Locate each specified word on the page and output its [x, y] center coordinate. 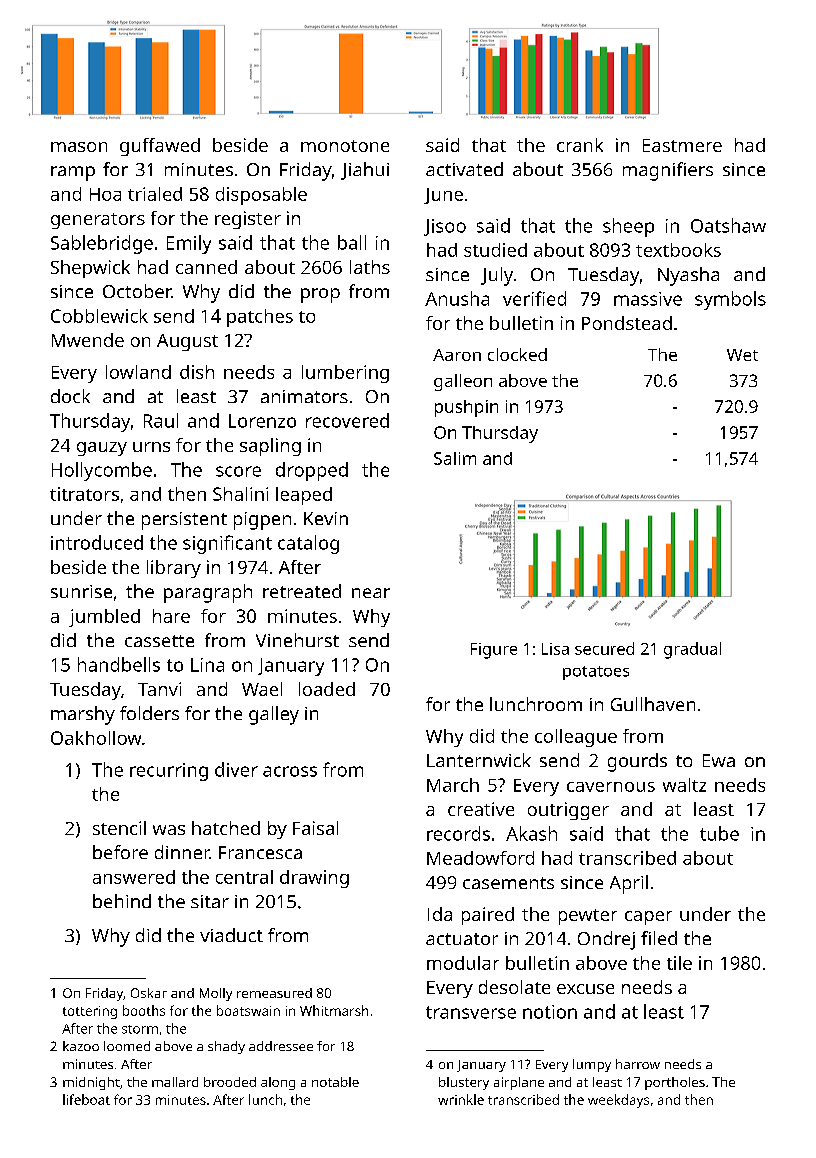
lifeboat [86, 1099]
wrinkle [461, 1099]
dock [70, 396]
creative [481, 809]
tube [719, 833]
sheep [628, 227]
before [120, 852]
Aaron [457, 355]
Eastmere [682, 145]
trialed [155, 194]
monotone [345, 146]
